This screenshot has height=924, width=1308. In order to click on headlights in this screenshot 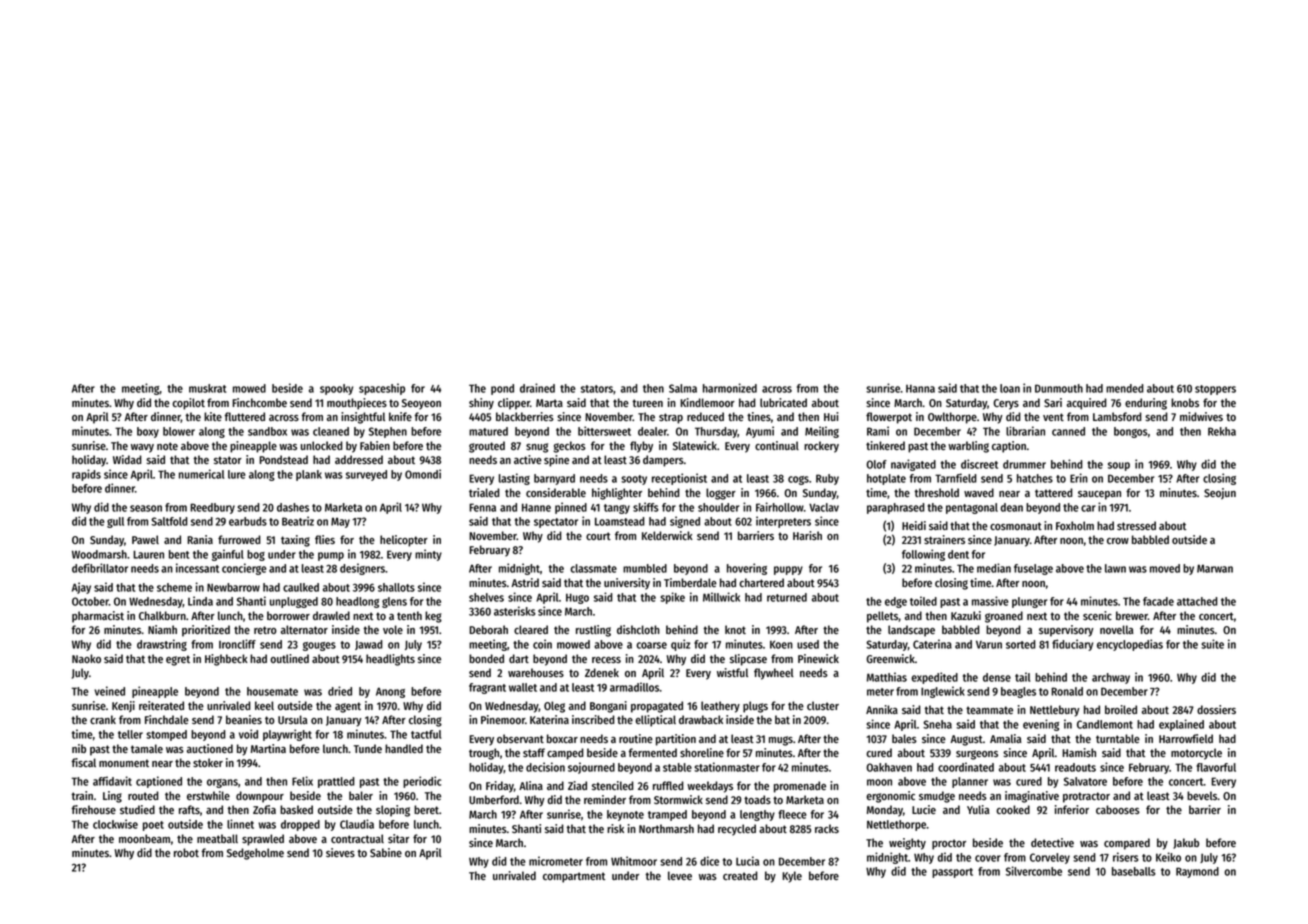, I will do `click(390, 660)`.
